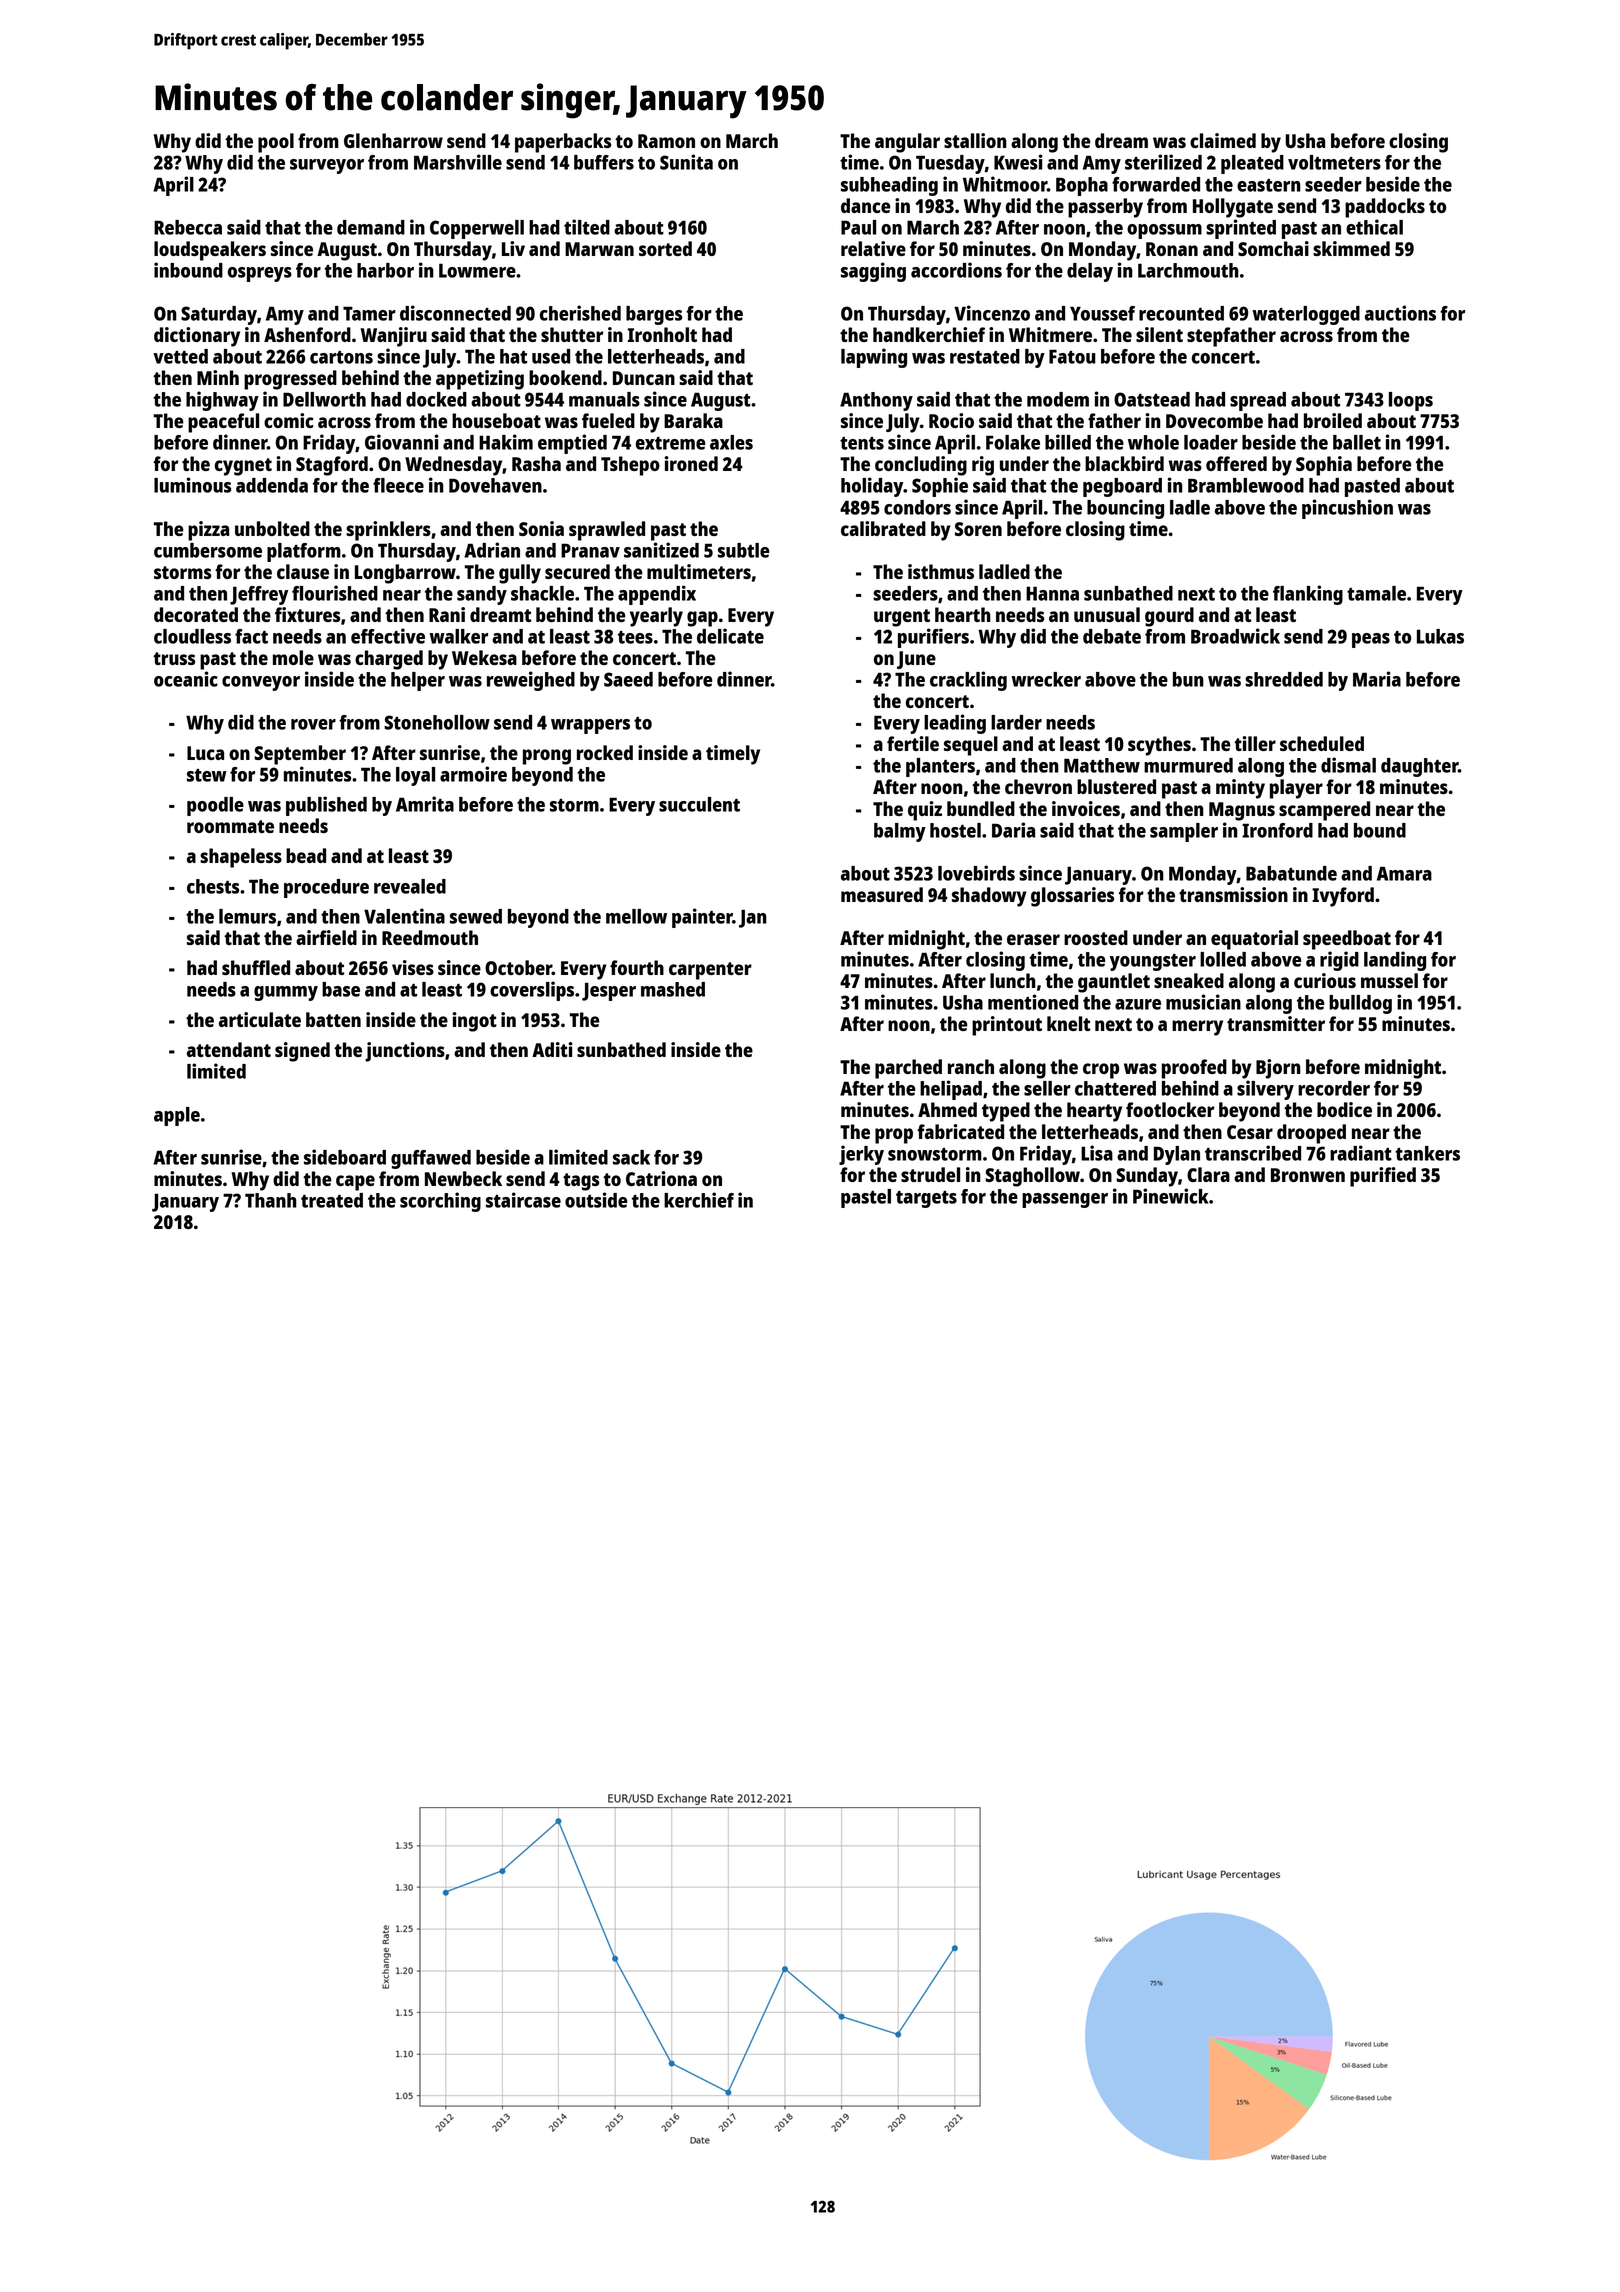  Describe the element at coordinates (174, 658) in the document. I see `truss` at that location.
